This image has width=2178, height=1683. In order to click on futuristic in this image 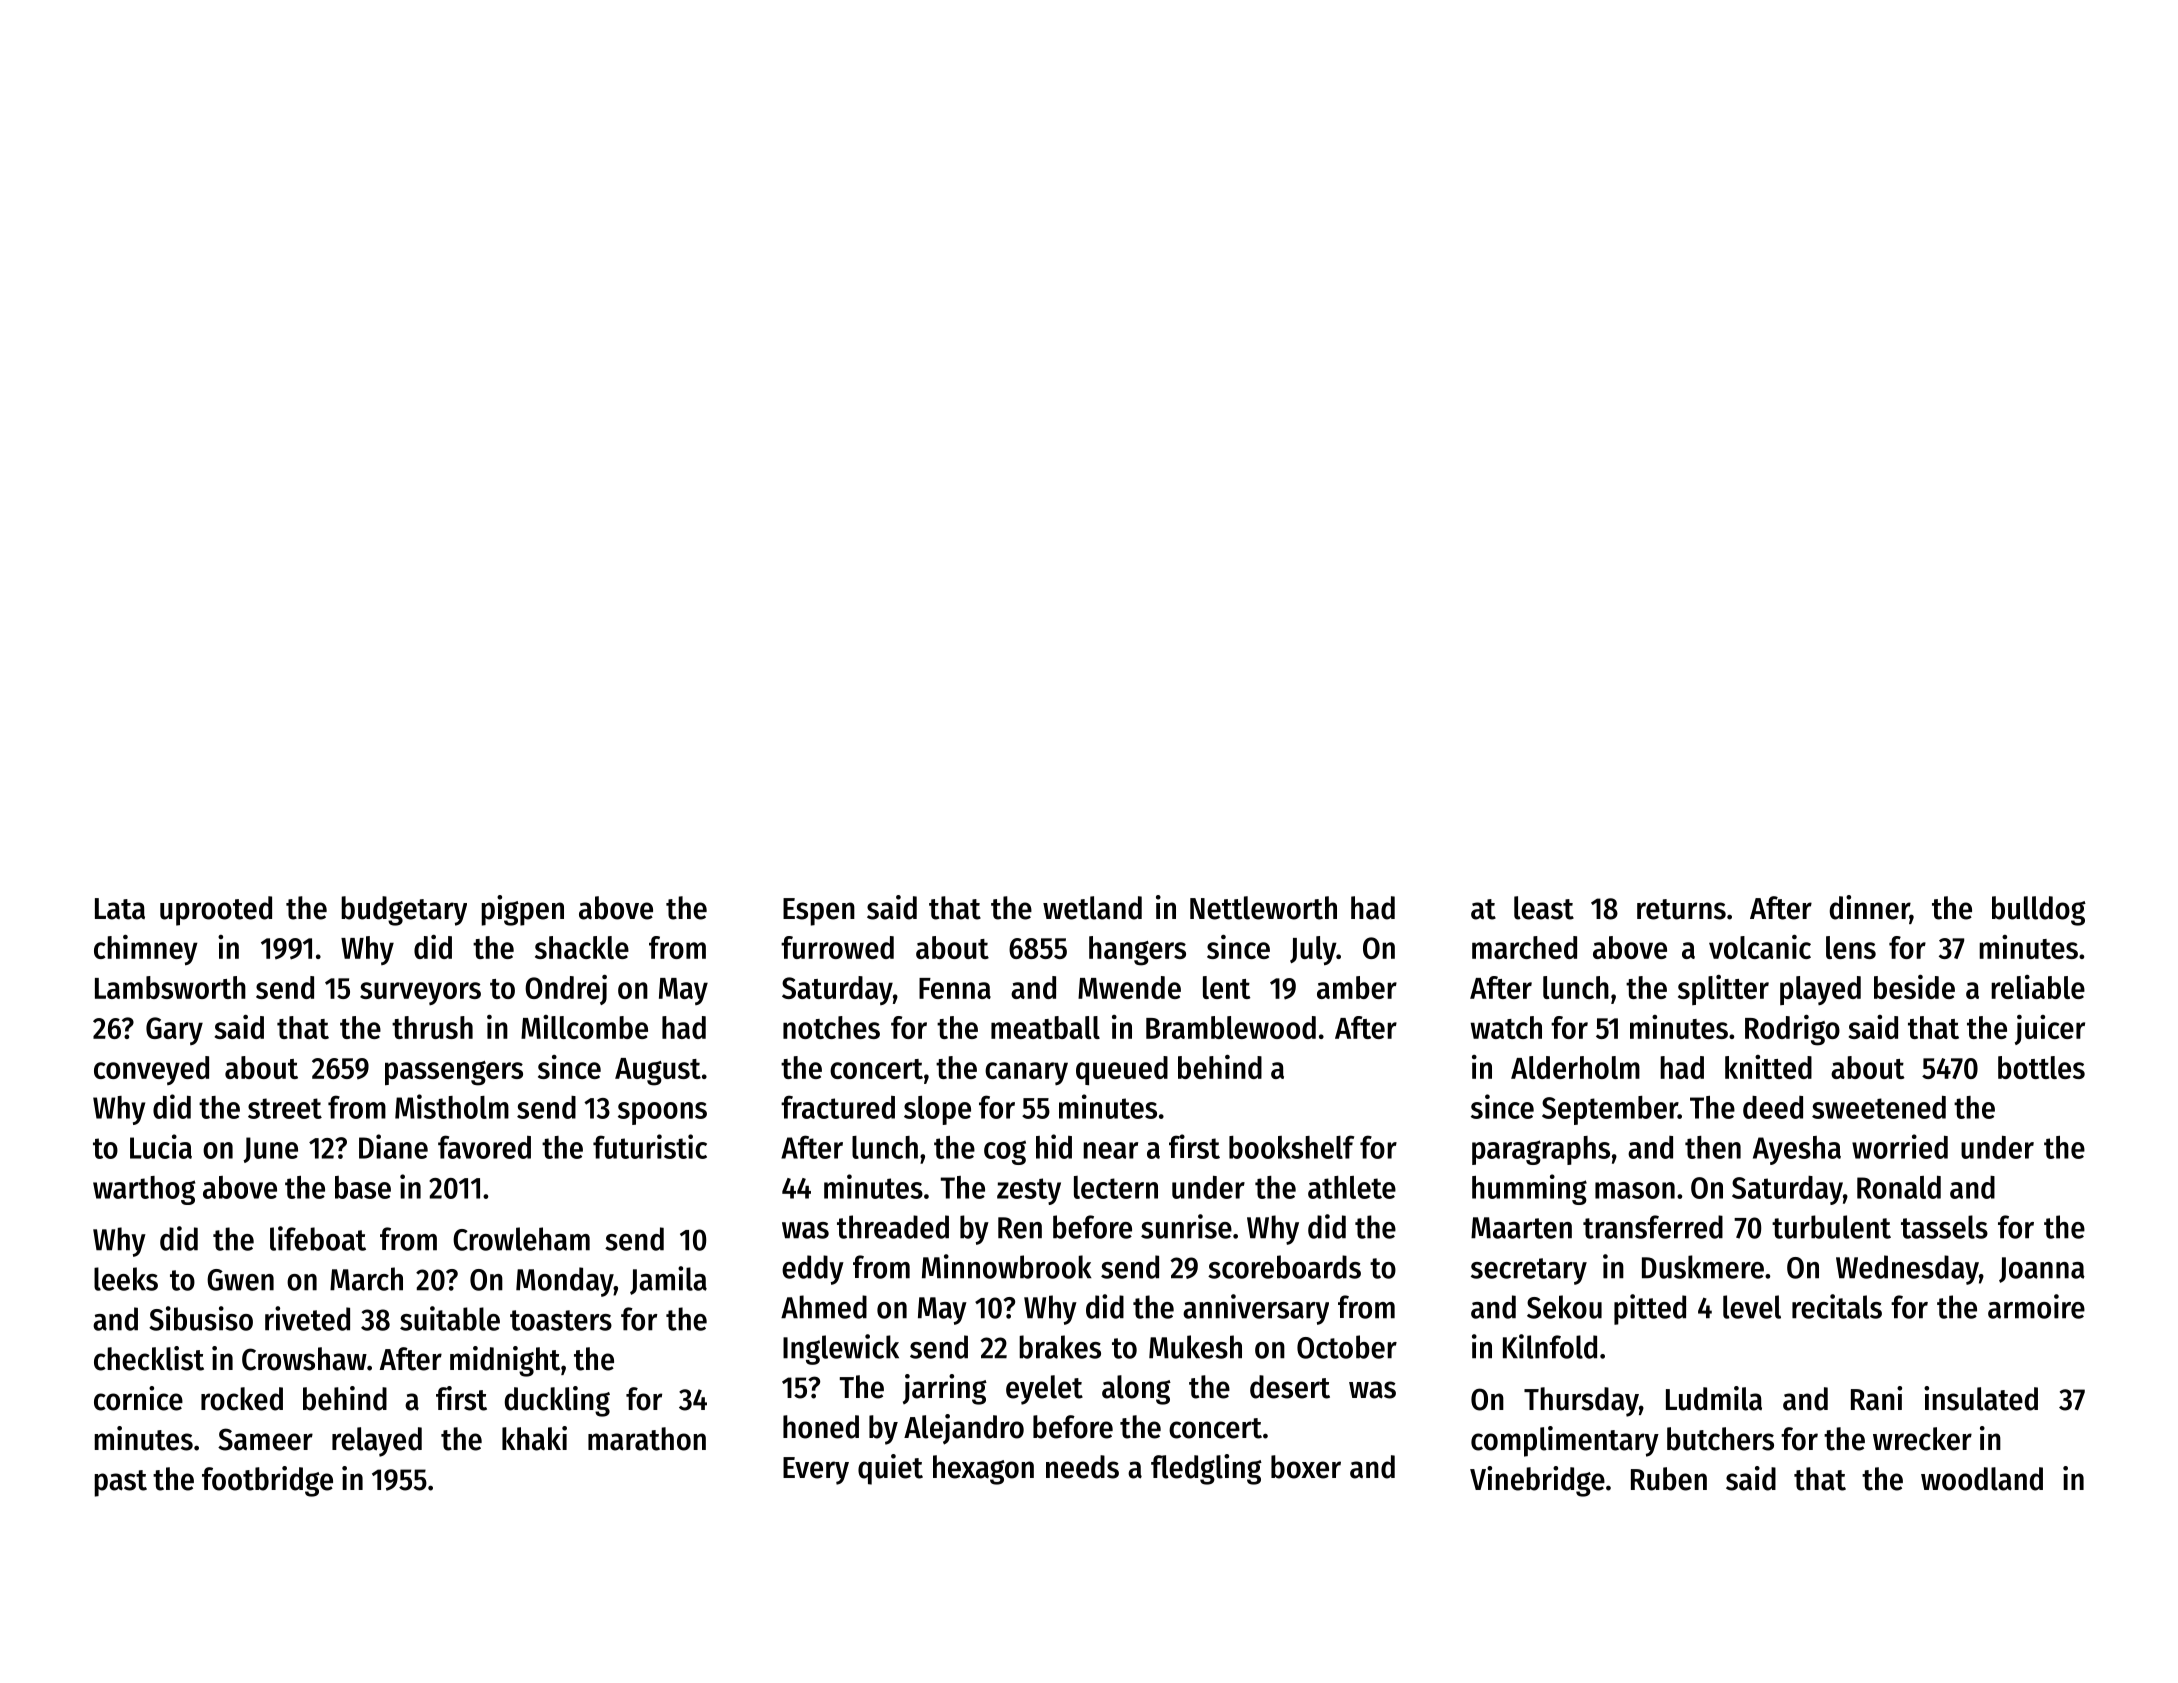, I will do `click(650, 1146)`.
